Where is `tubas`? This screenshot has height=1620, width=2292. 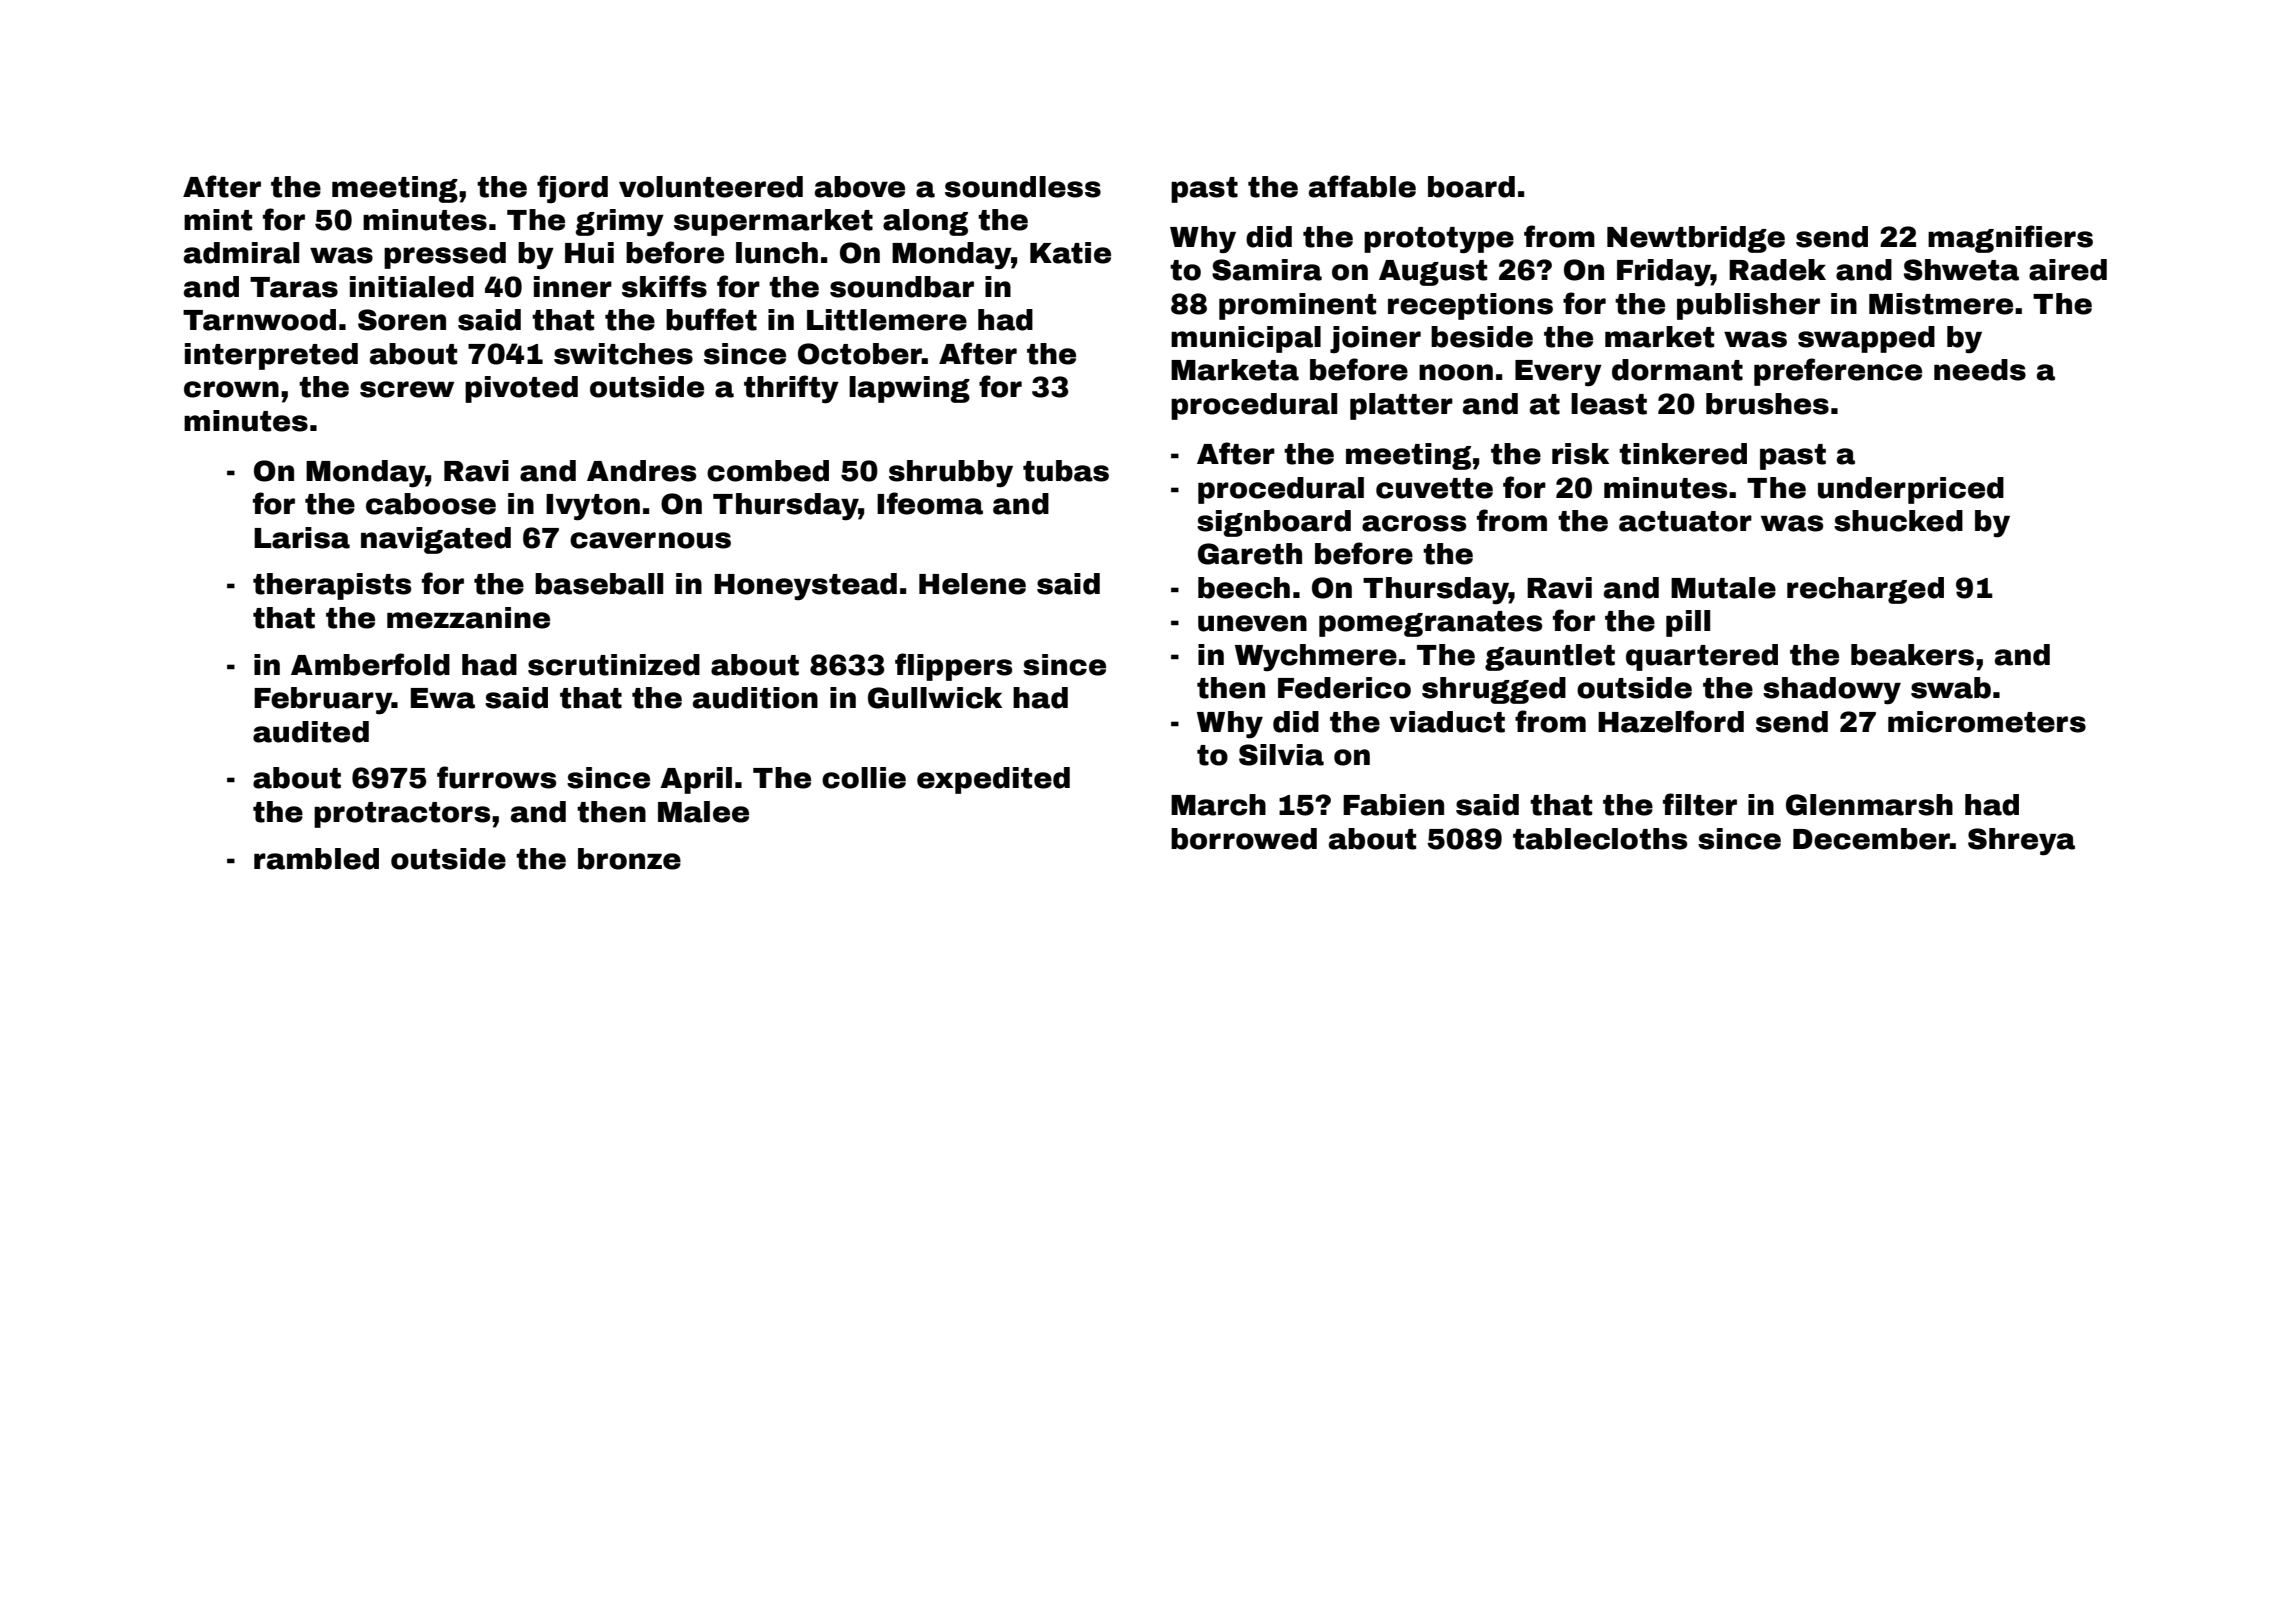 tubas is located at coordinates (1066, 471).
